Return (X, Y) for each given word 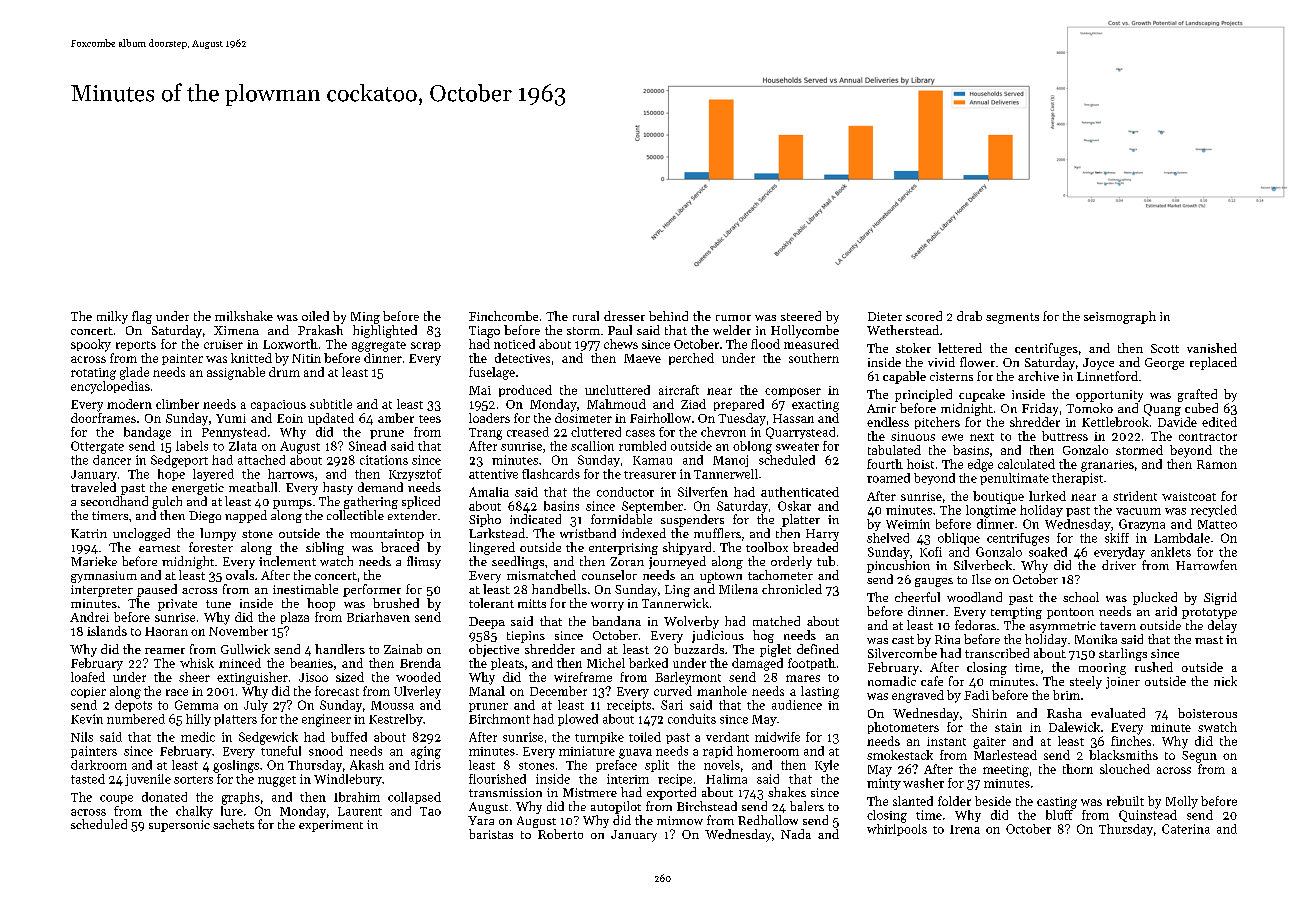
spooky (91, 345)
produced (525, 391)
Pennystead (234, 433)
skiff (1117, 538)
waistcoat (1189, 496)
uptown (721, 577)
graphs (241, 798)
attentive (493, 474)
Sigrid (1220, 598)
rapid (718, 752)
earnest (159, 548)
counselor (609, 575)
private (177, 605)
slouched (1125, 769)
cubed (1201, 408)
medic (198, 737)
